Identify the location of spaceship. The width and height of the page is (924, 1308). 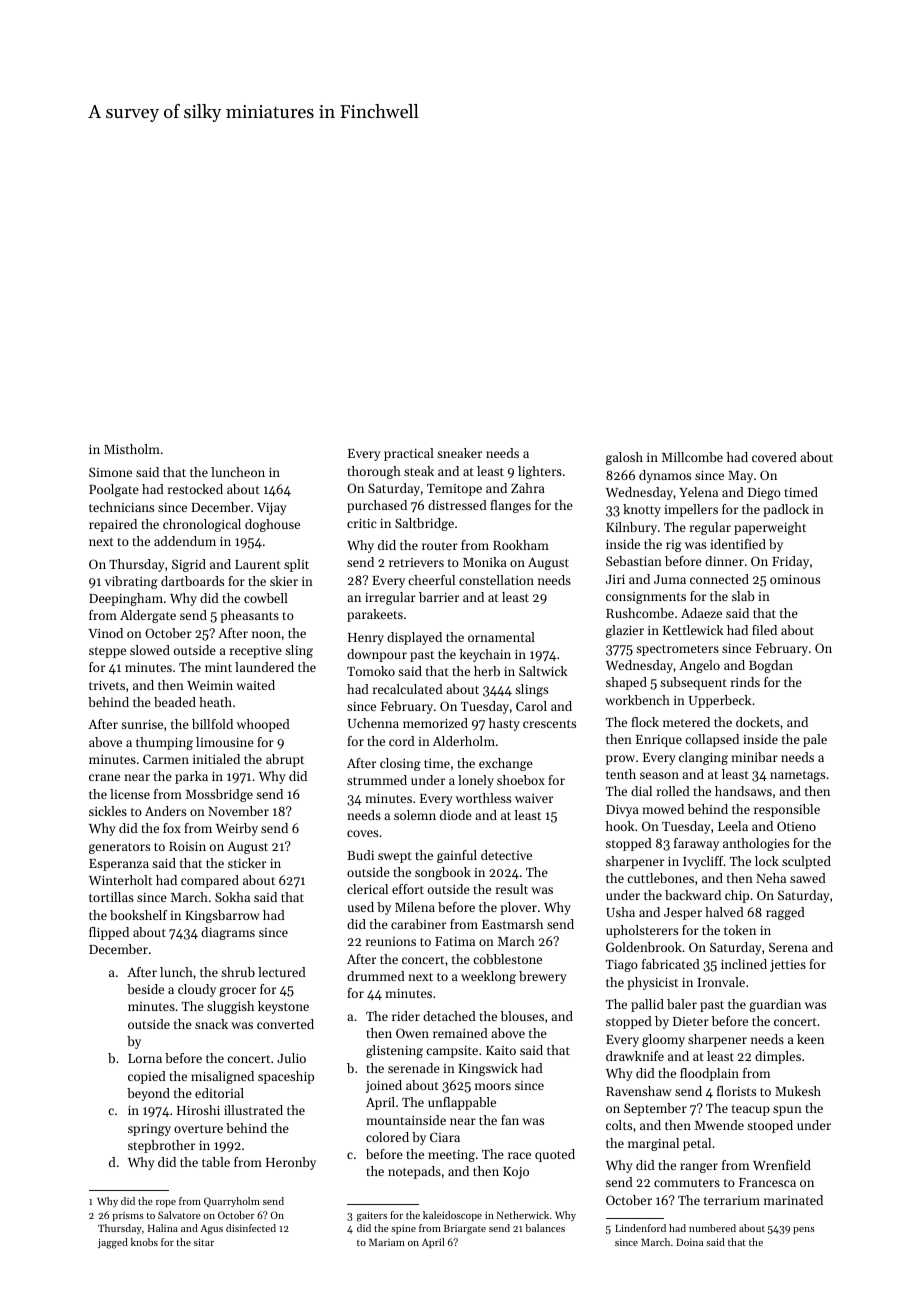
(286, 1077).
